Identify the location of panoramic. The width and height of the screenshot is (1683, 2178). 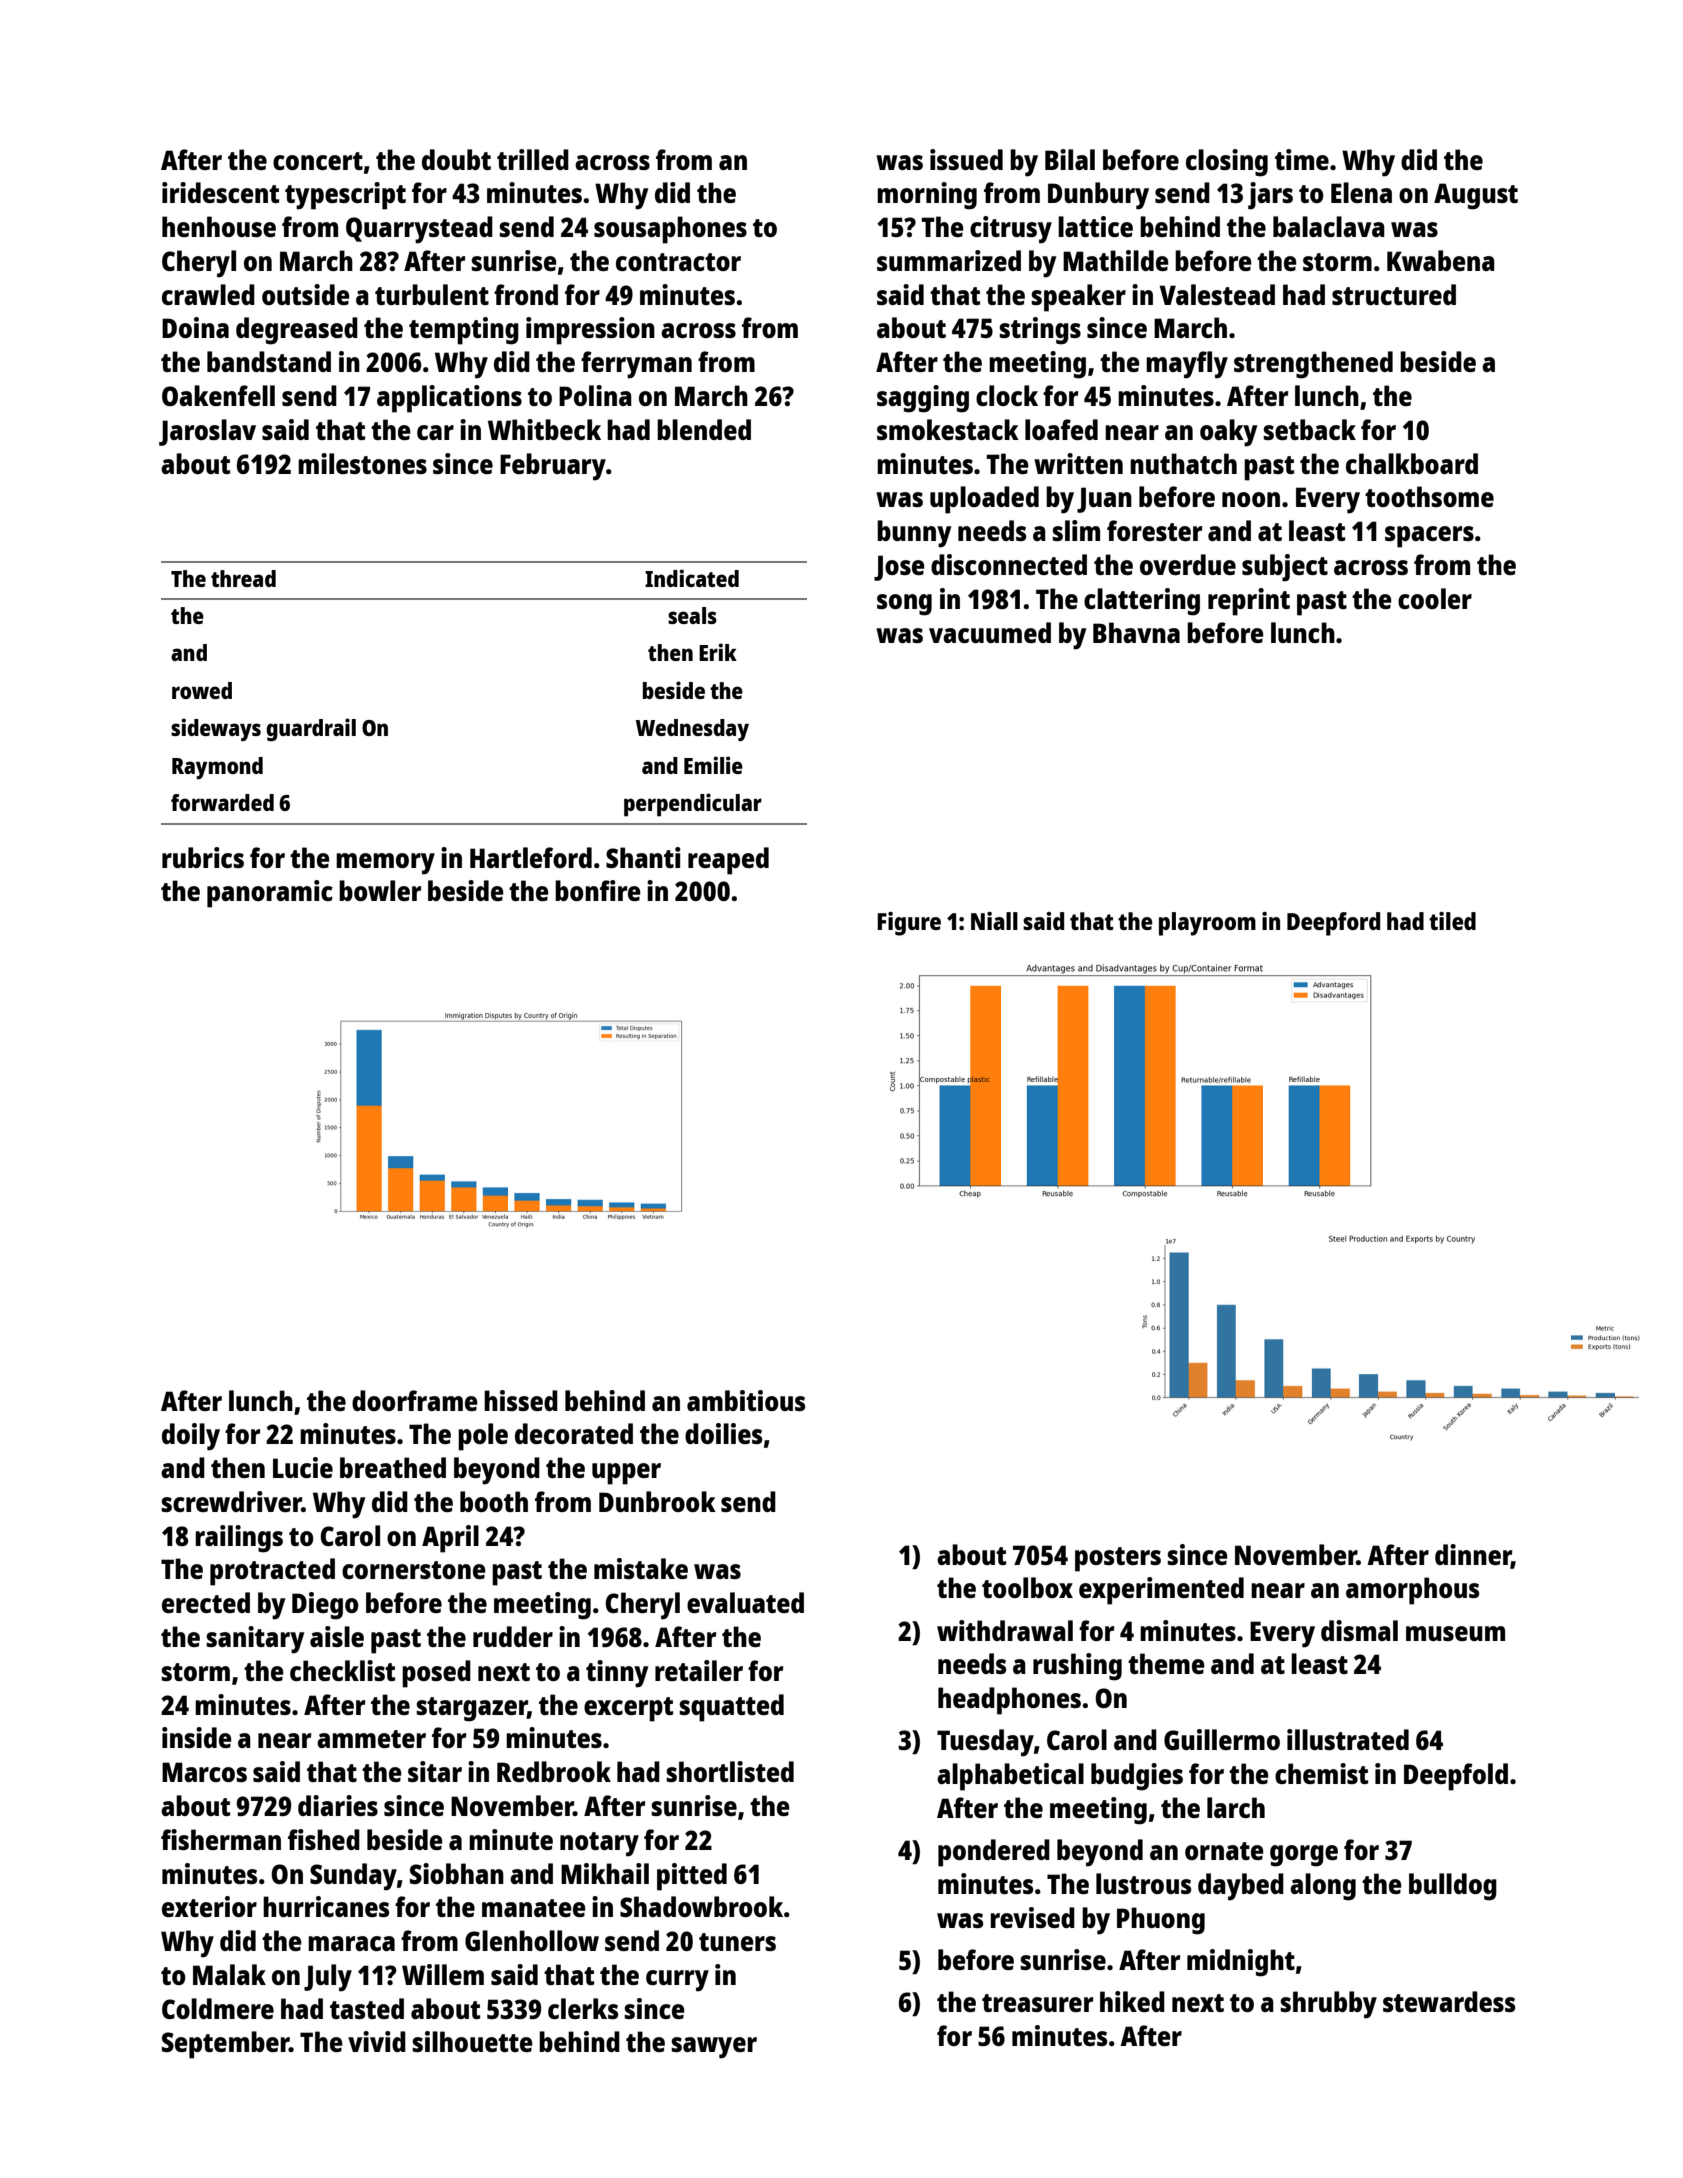
(270, 894).
